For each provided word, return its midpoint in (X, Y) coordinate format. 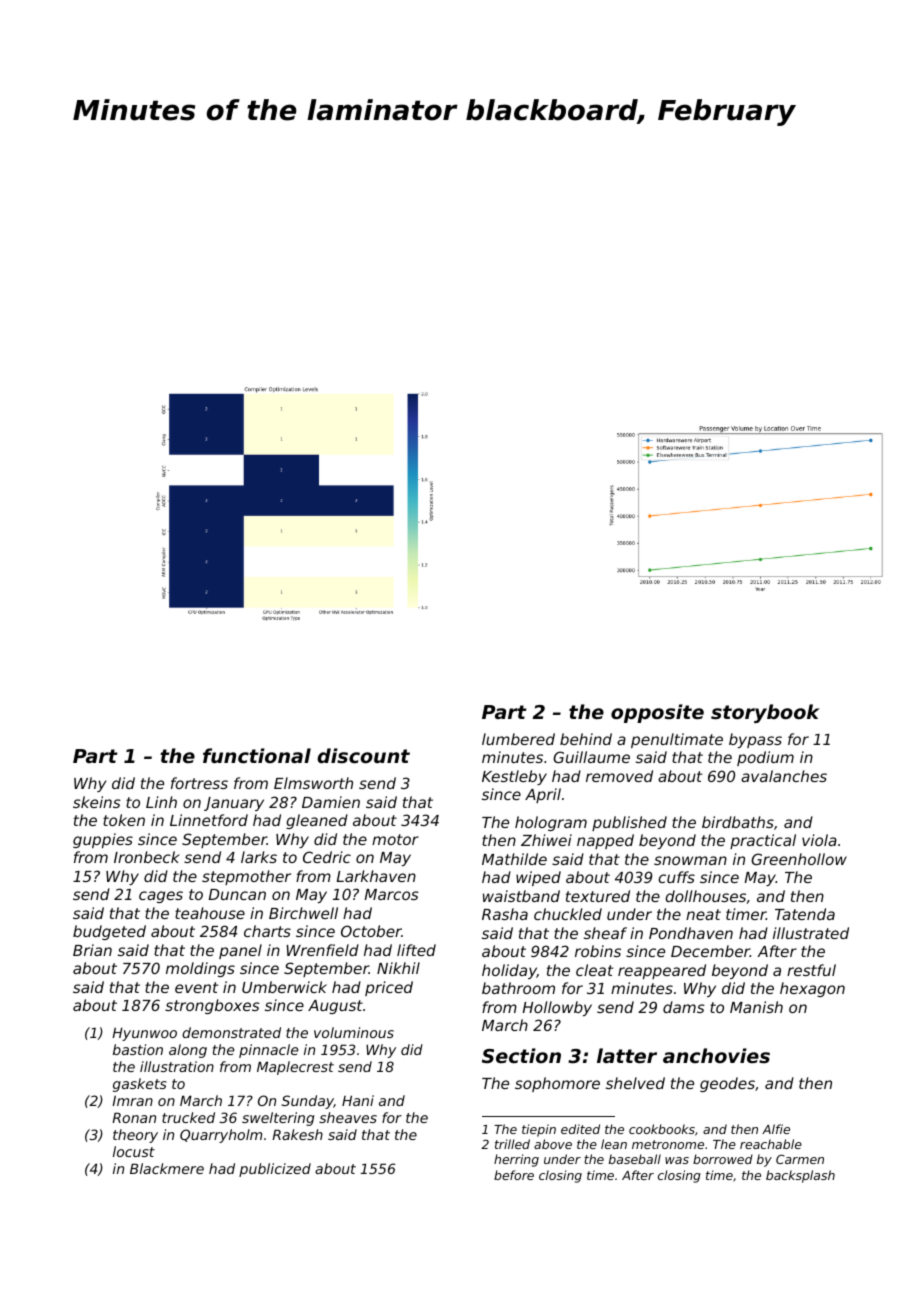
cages (161, 897)
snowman (690, 860)
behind (586, 739)
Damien (331, 802)
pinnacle (268, 1051)
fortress (199, 783)
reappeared (662, 971)
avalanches (784, 776)
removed (619, 776)
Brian (92, 950)
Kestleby (514, 777)
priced (389, 988)
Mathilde (514, 859)
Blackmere (167, 1168)
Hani (358, 1100)
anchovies (716, 1055)
